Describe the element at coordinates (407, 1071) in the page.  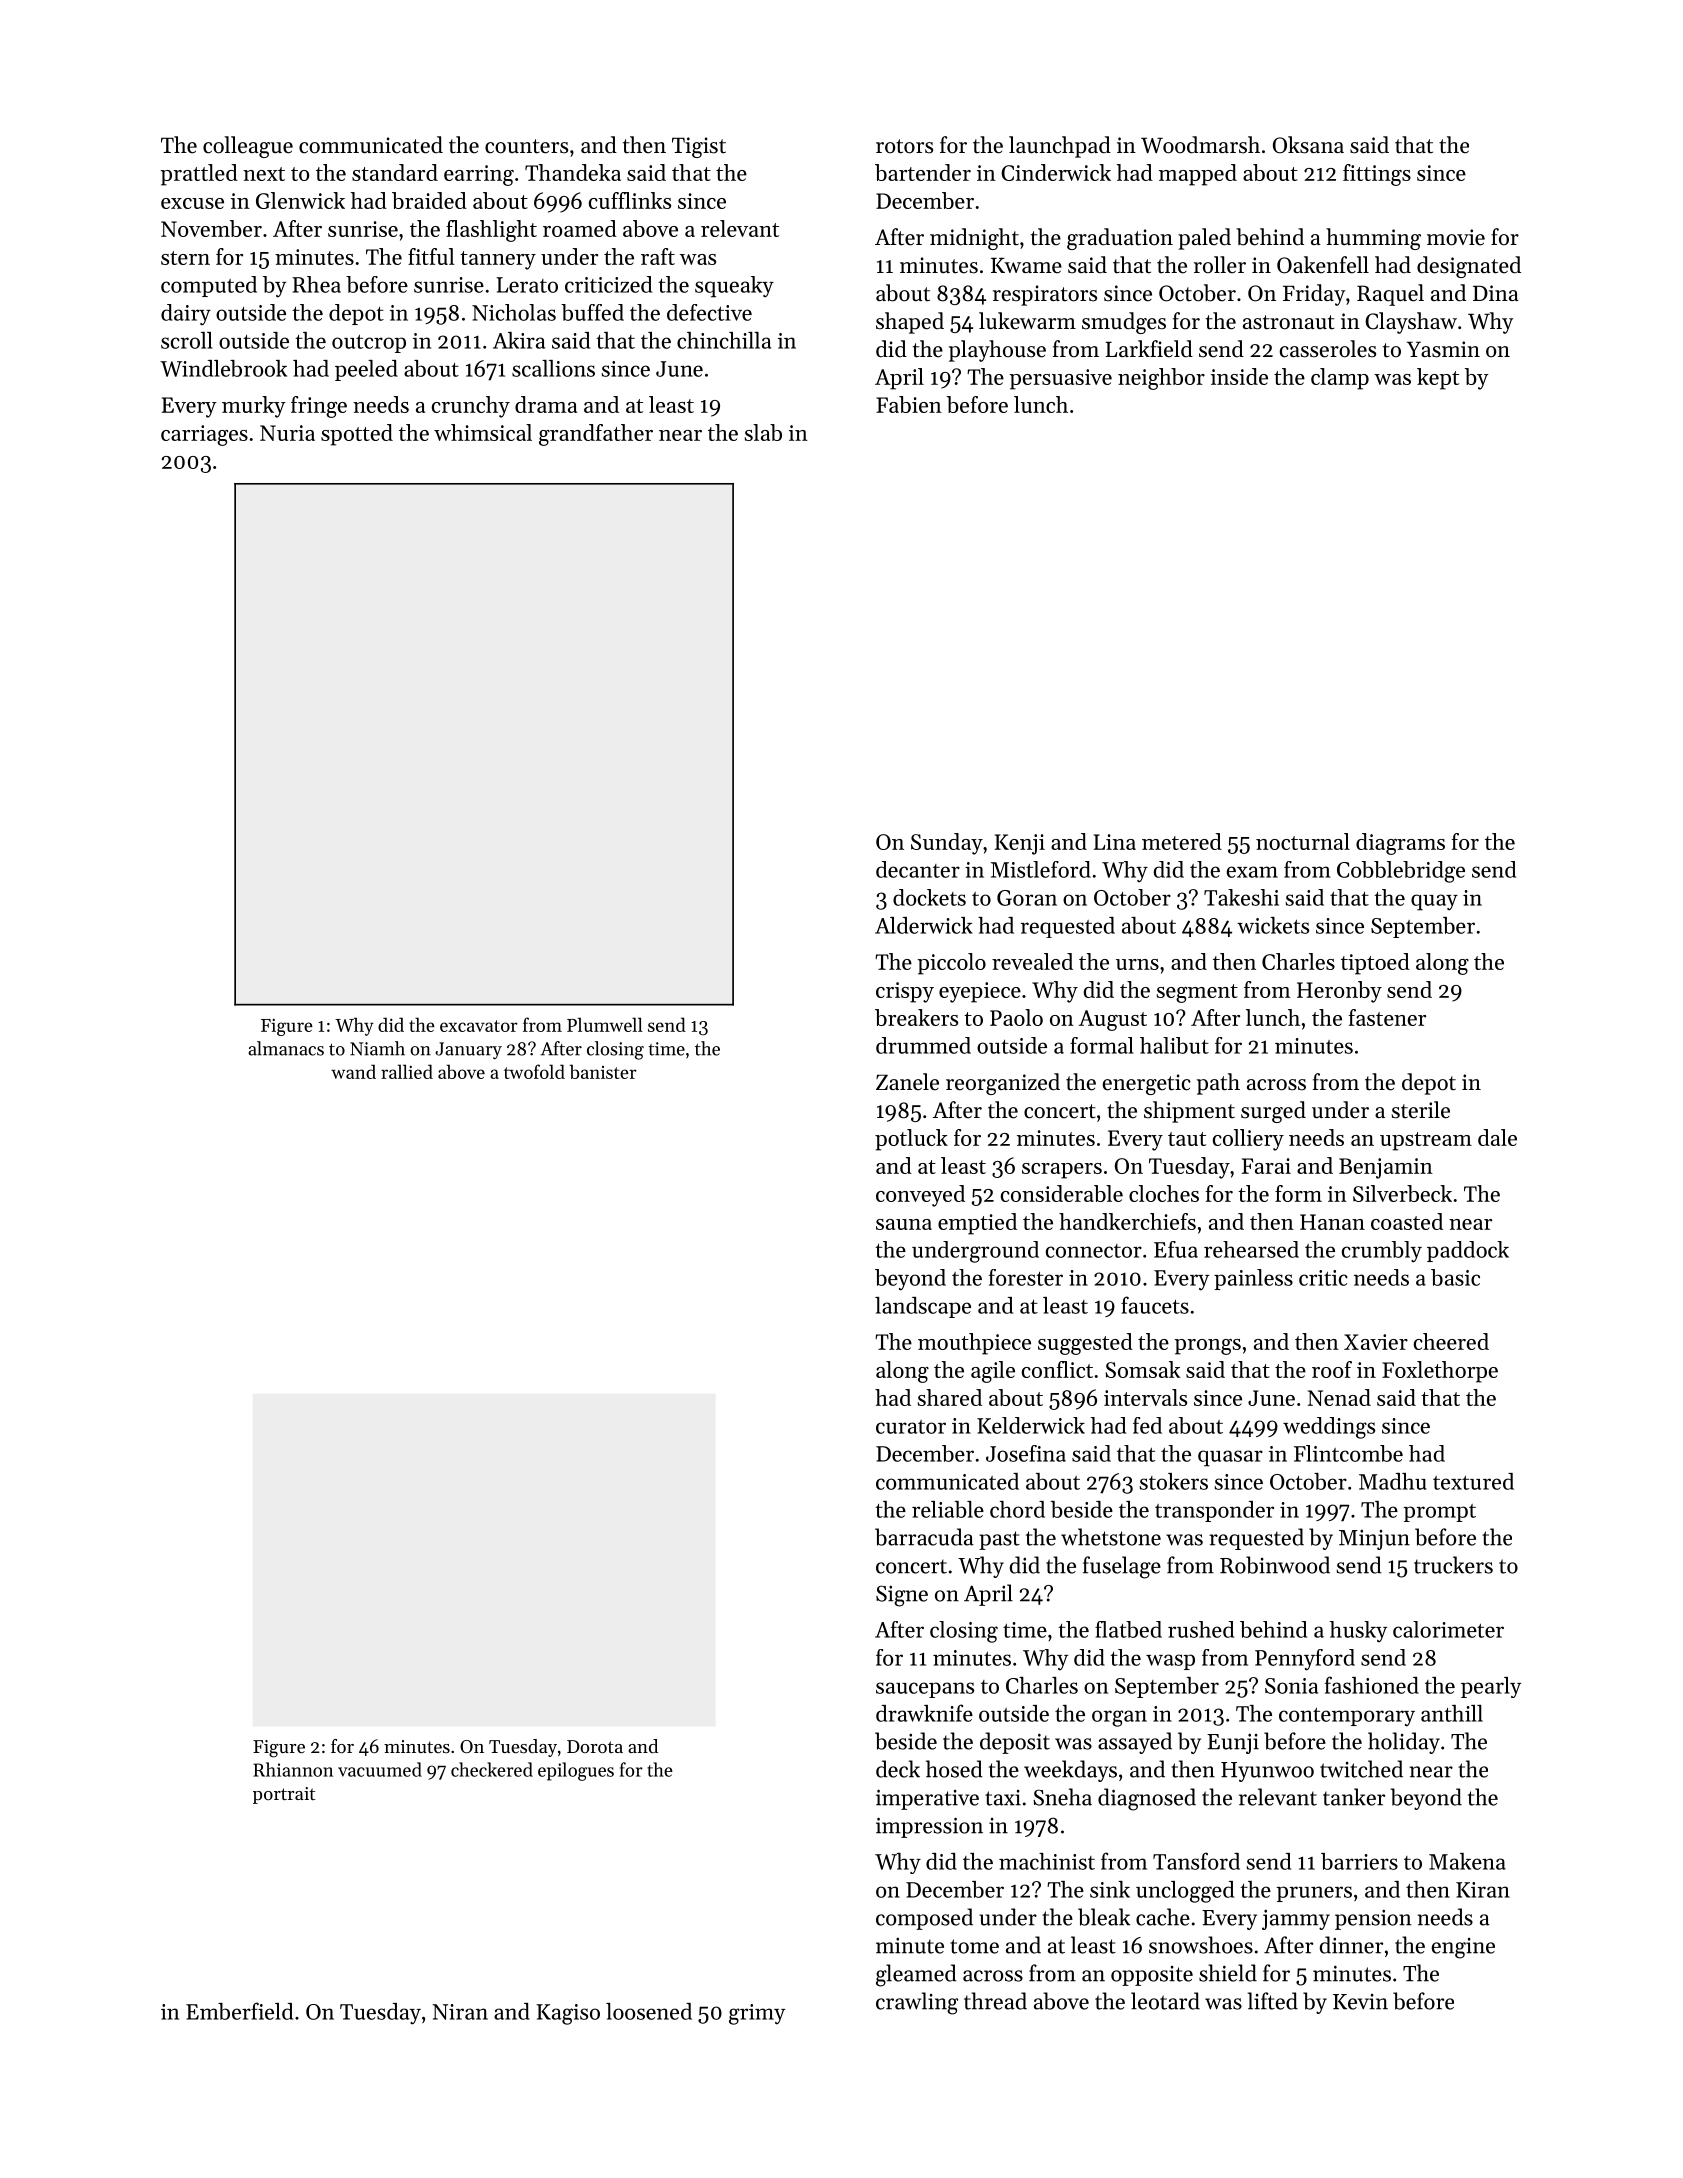
I see `rallied` at that location.
